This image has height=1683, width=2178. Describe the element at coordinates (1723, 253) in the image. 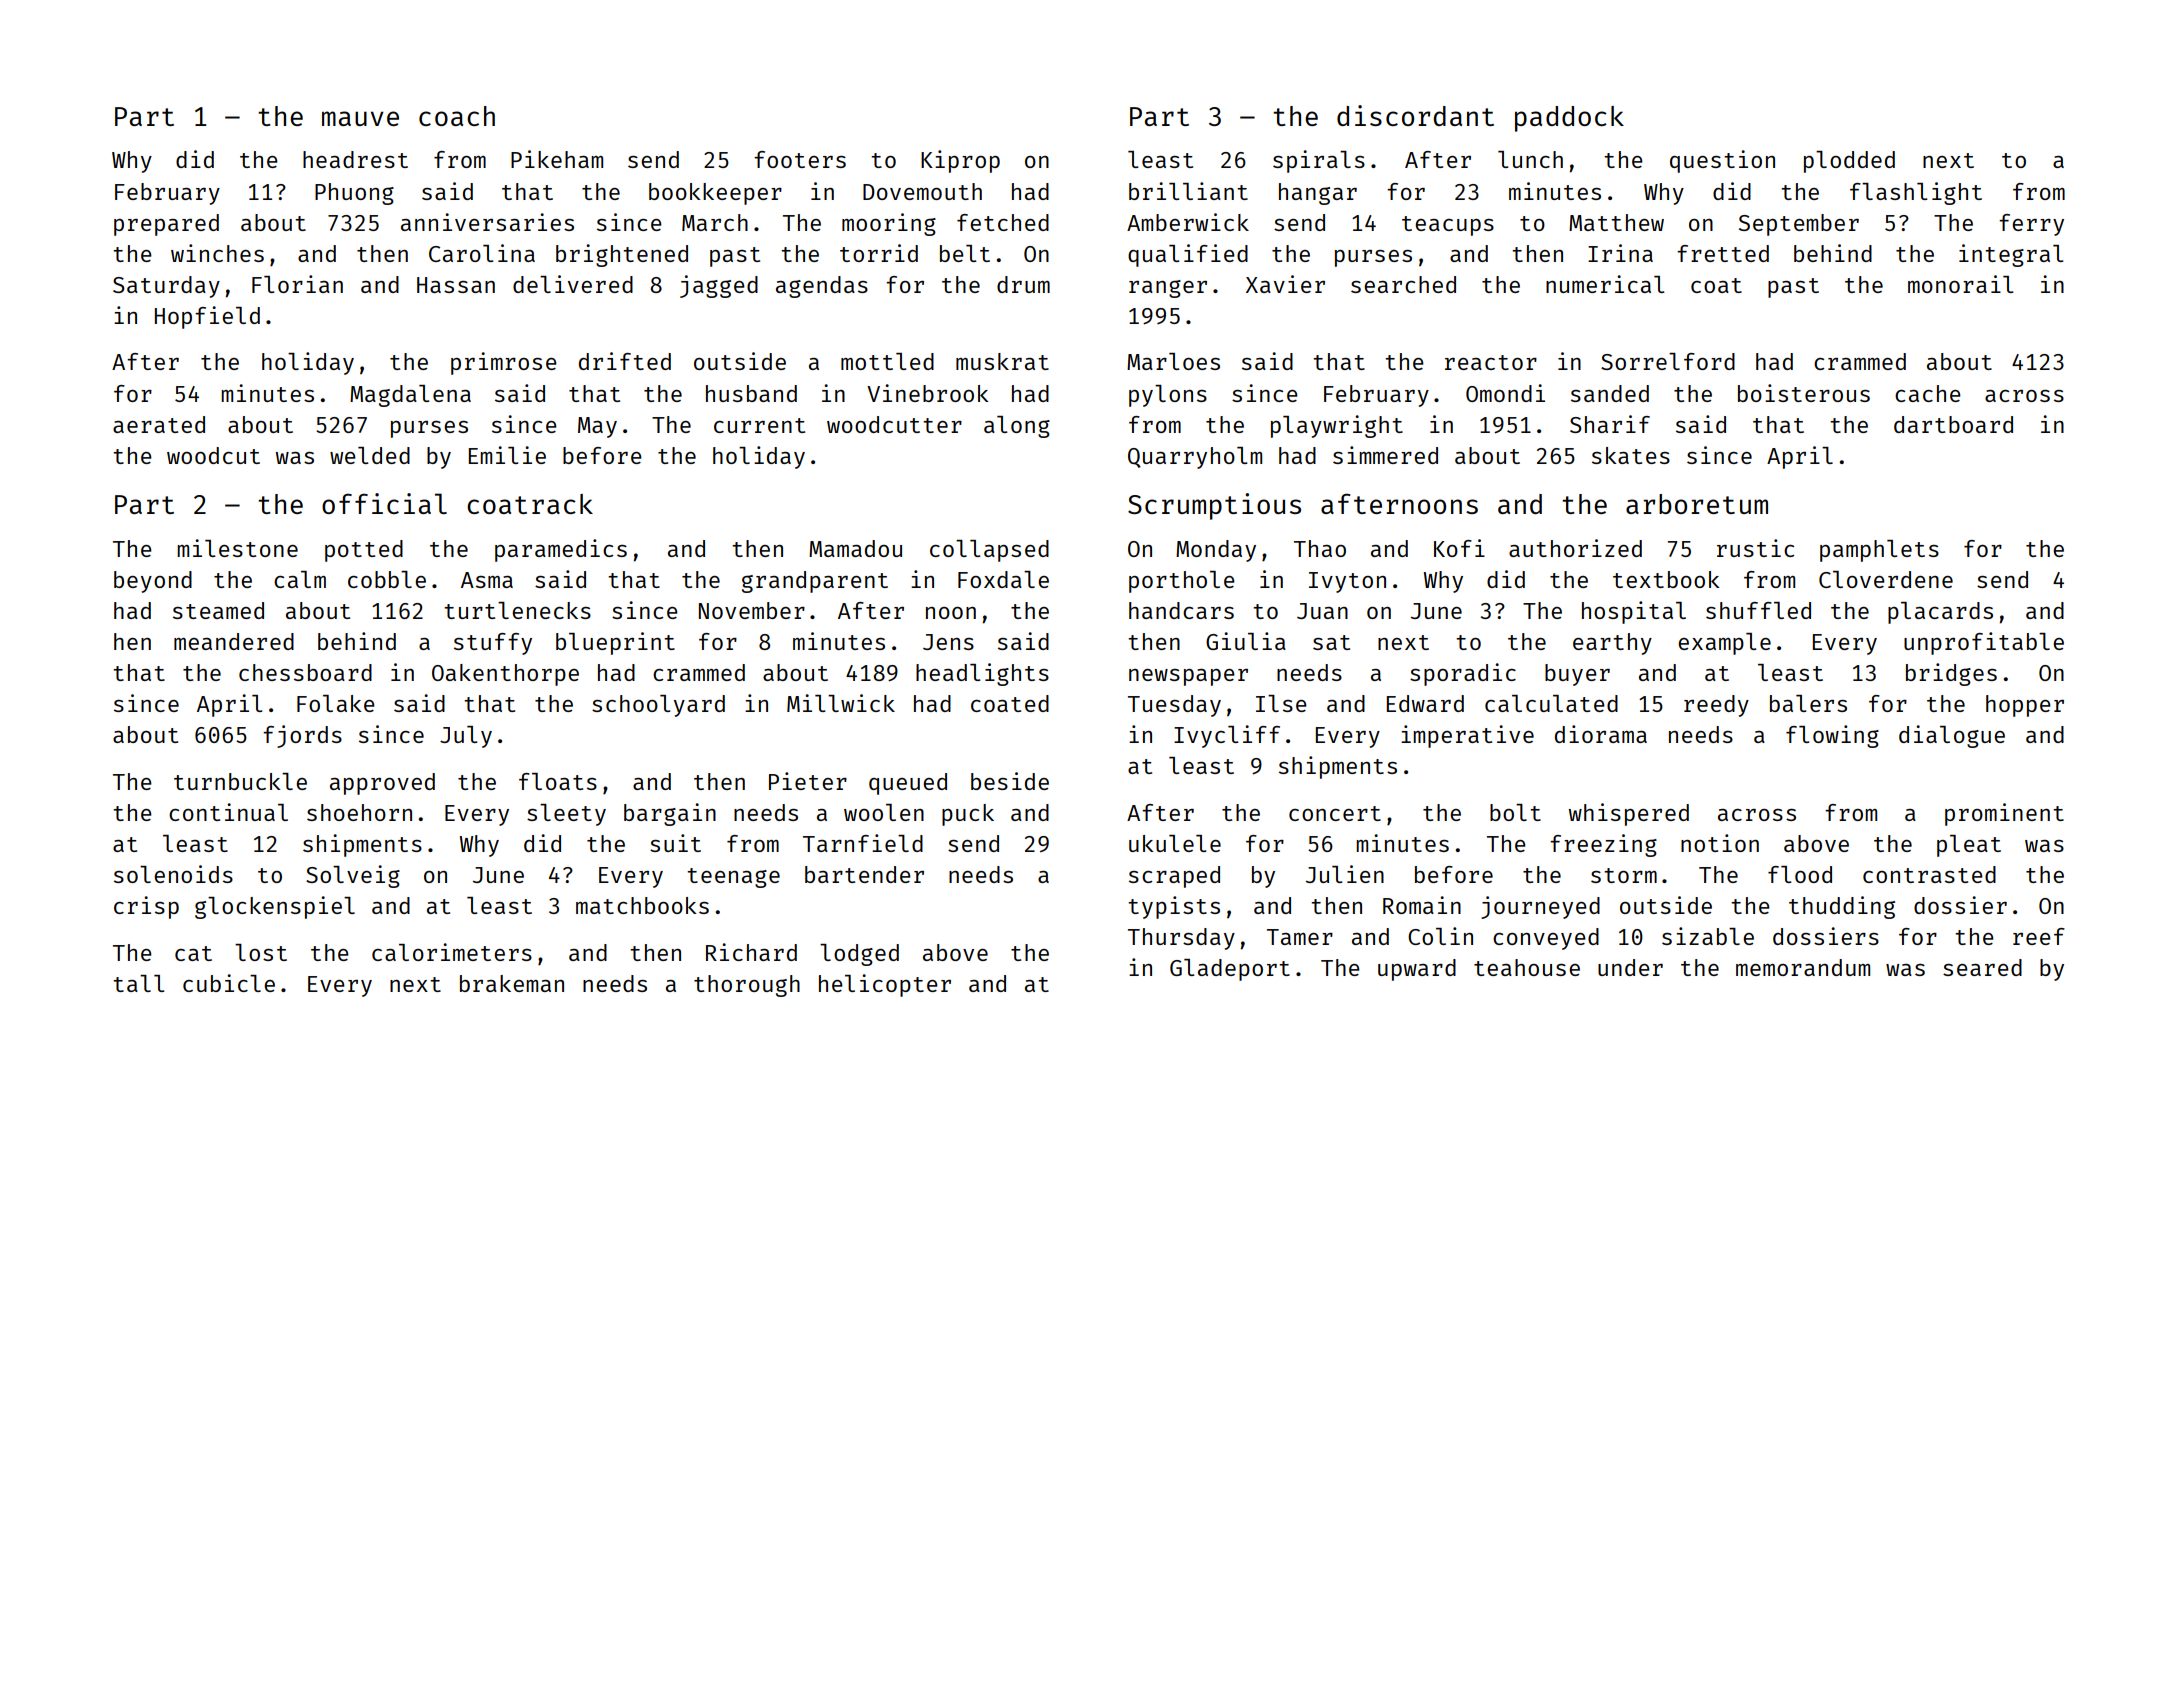

I see `fretted` at that location.
